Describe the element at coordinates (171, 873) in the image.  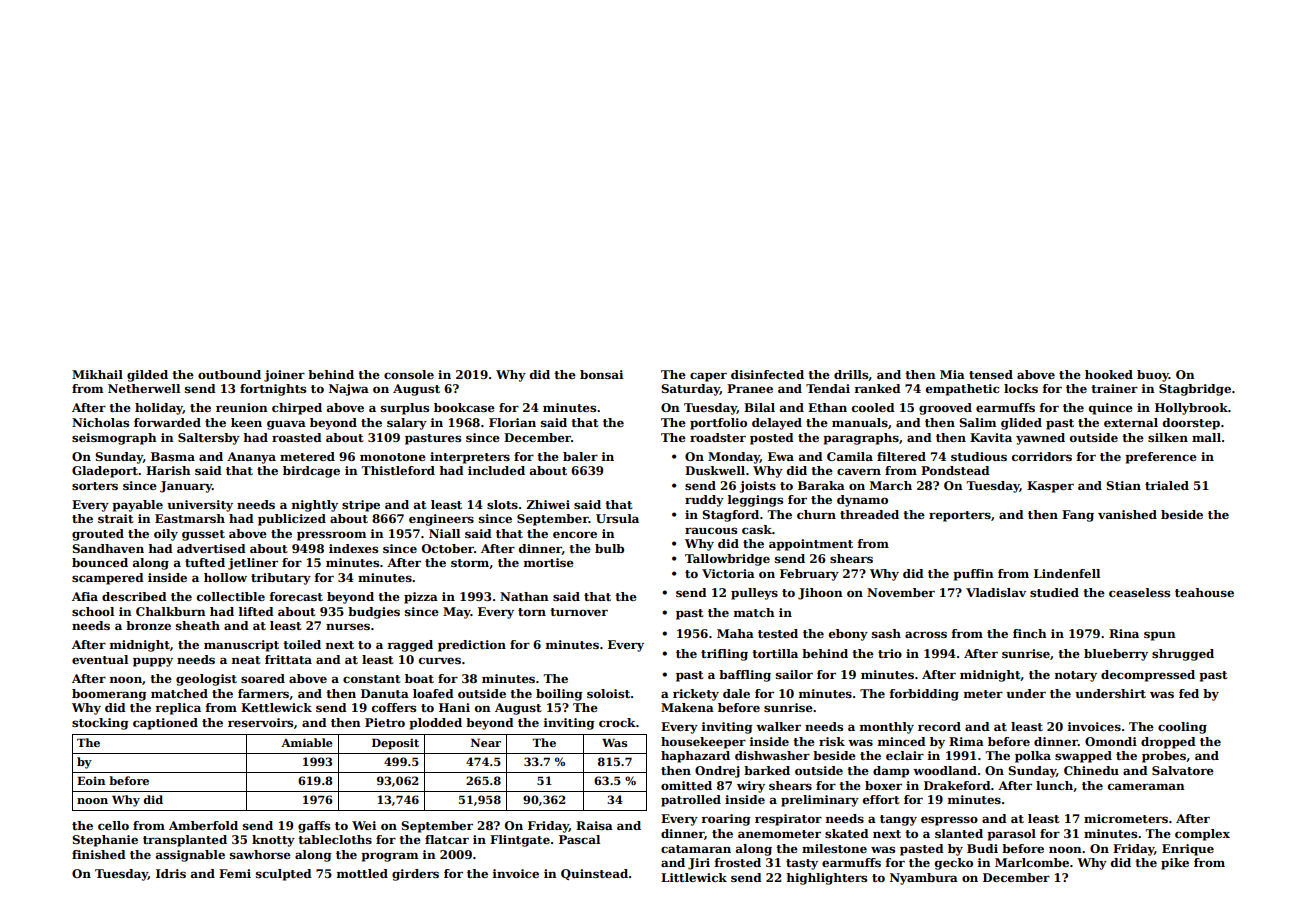
I see `Idris` at that location.
